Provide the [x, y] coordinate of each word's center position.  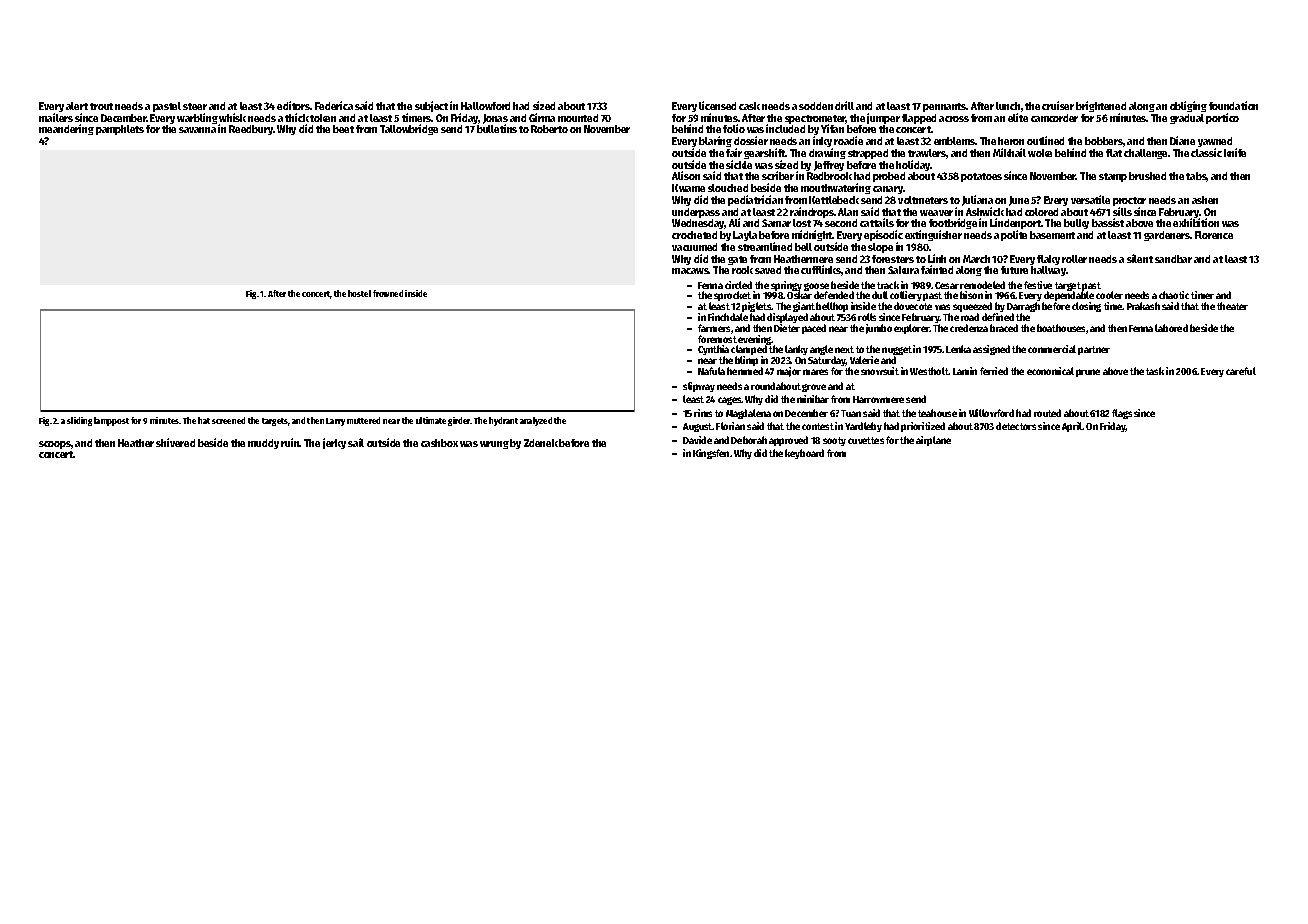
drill [844, 105]
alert [77, 106]
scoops [55, 445]
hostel [359, 293]
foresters [893, 259]
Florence [1214, 235]
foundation [1233, 105]
